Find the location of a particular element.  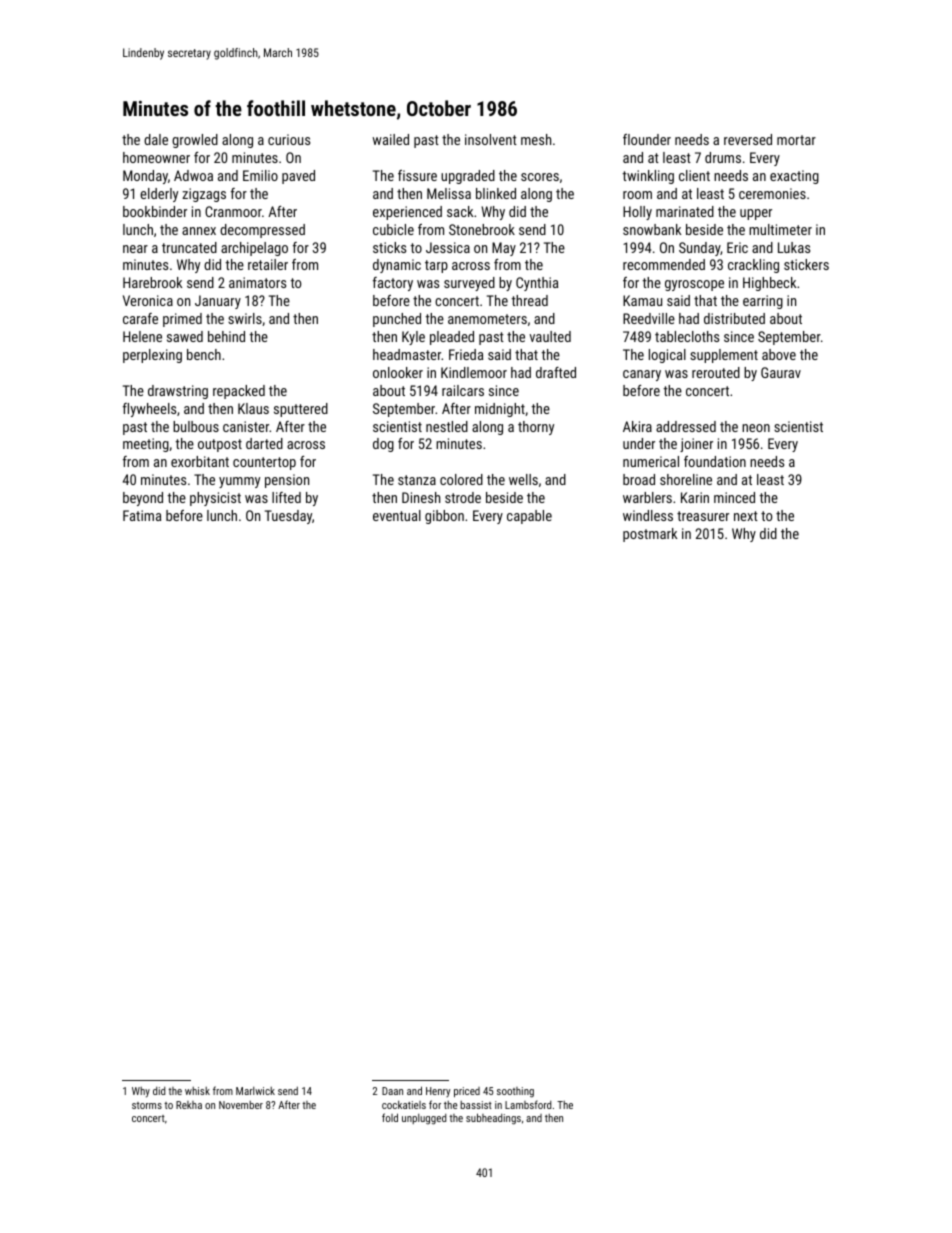

neon is located at coordinates (756, 428).
